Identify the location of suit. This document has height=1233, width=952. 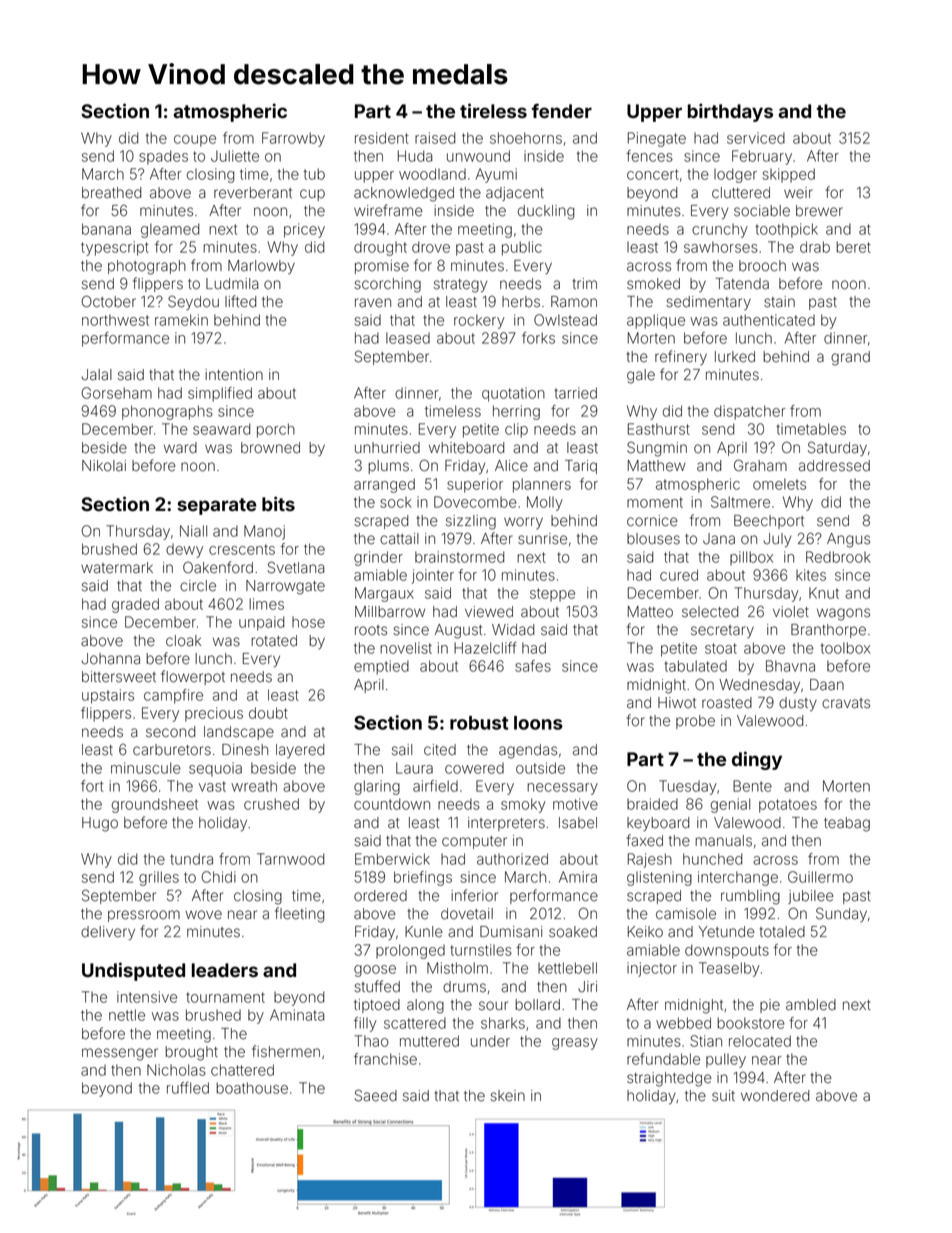
(723, 1096).
